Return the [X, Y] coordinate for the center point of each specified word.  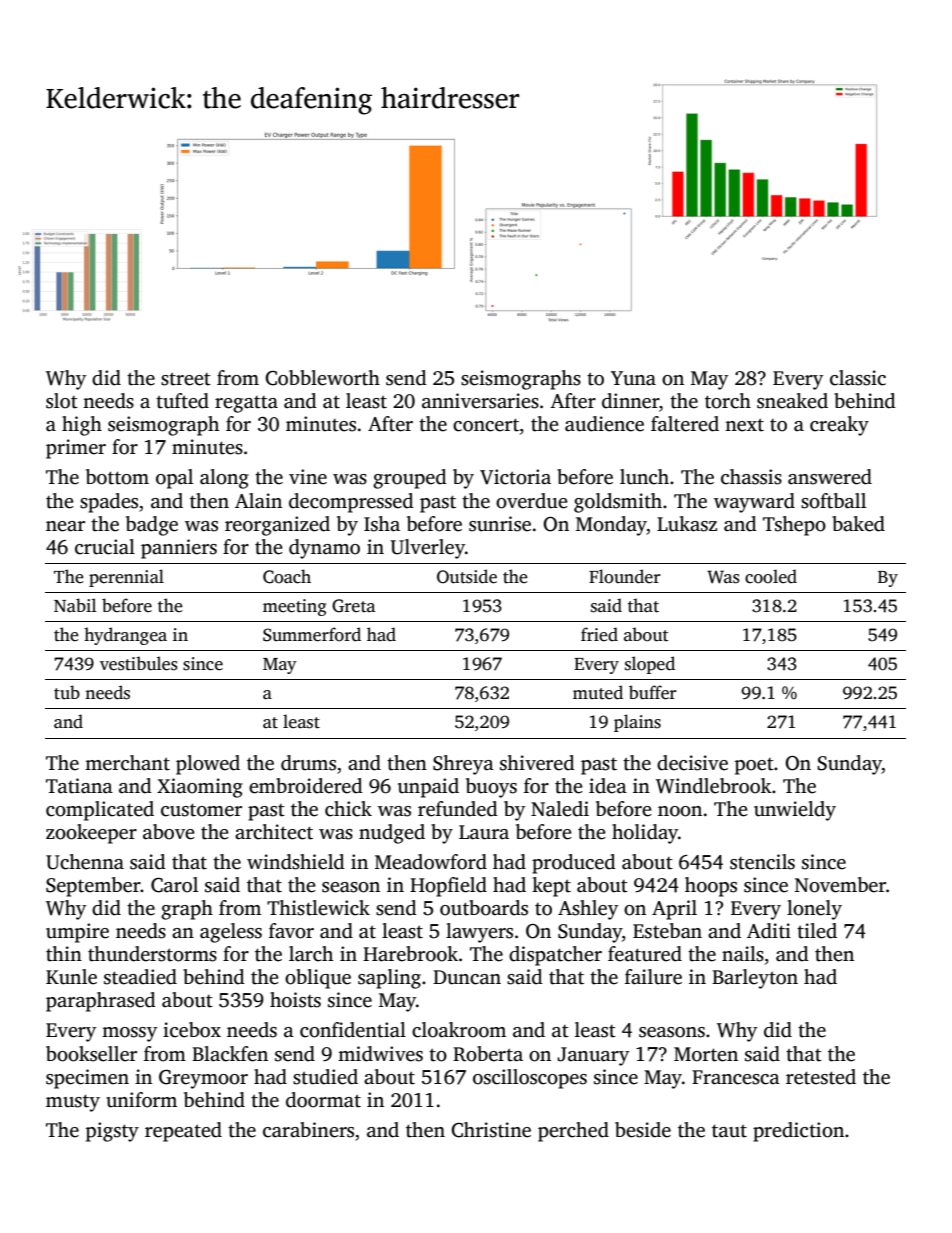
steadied [140, 977]
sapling [389, 979]
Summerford [312, 634]
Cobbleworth [322, 378]
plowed [208, 765]
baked [858, 524]
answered [830, 477]
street [186, 379]
